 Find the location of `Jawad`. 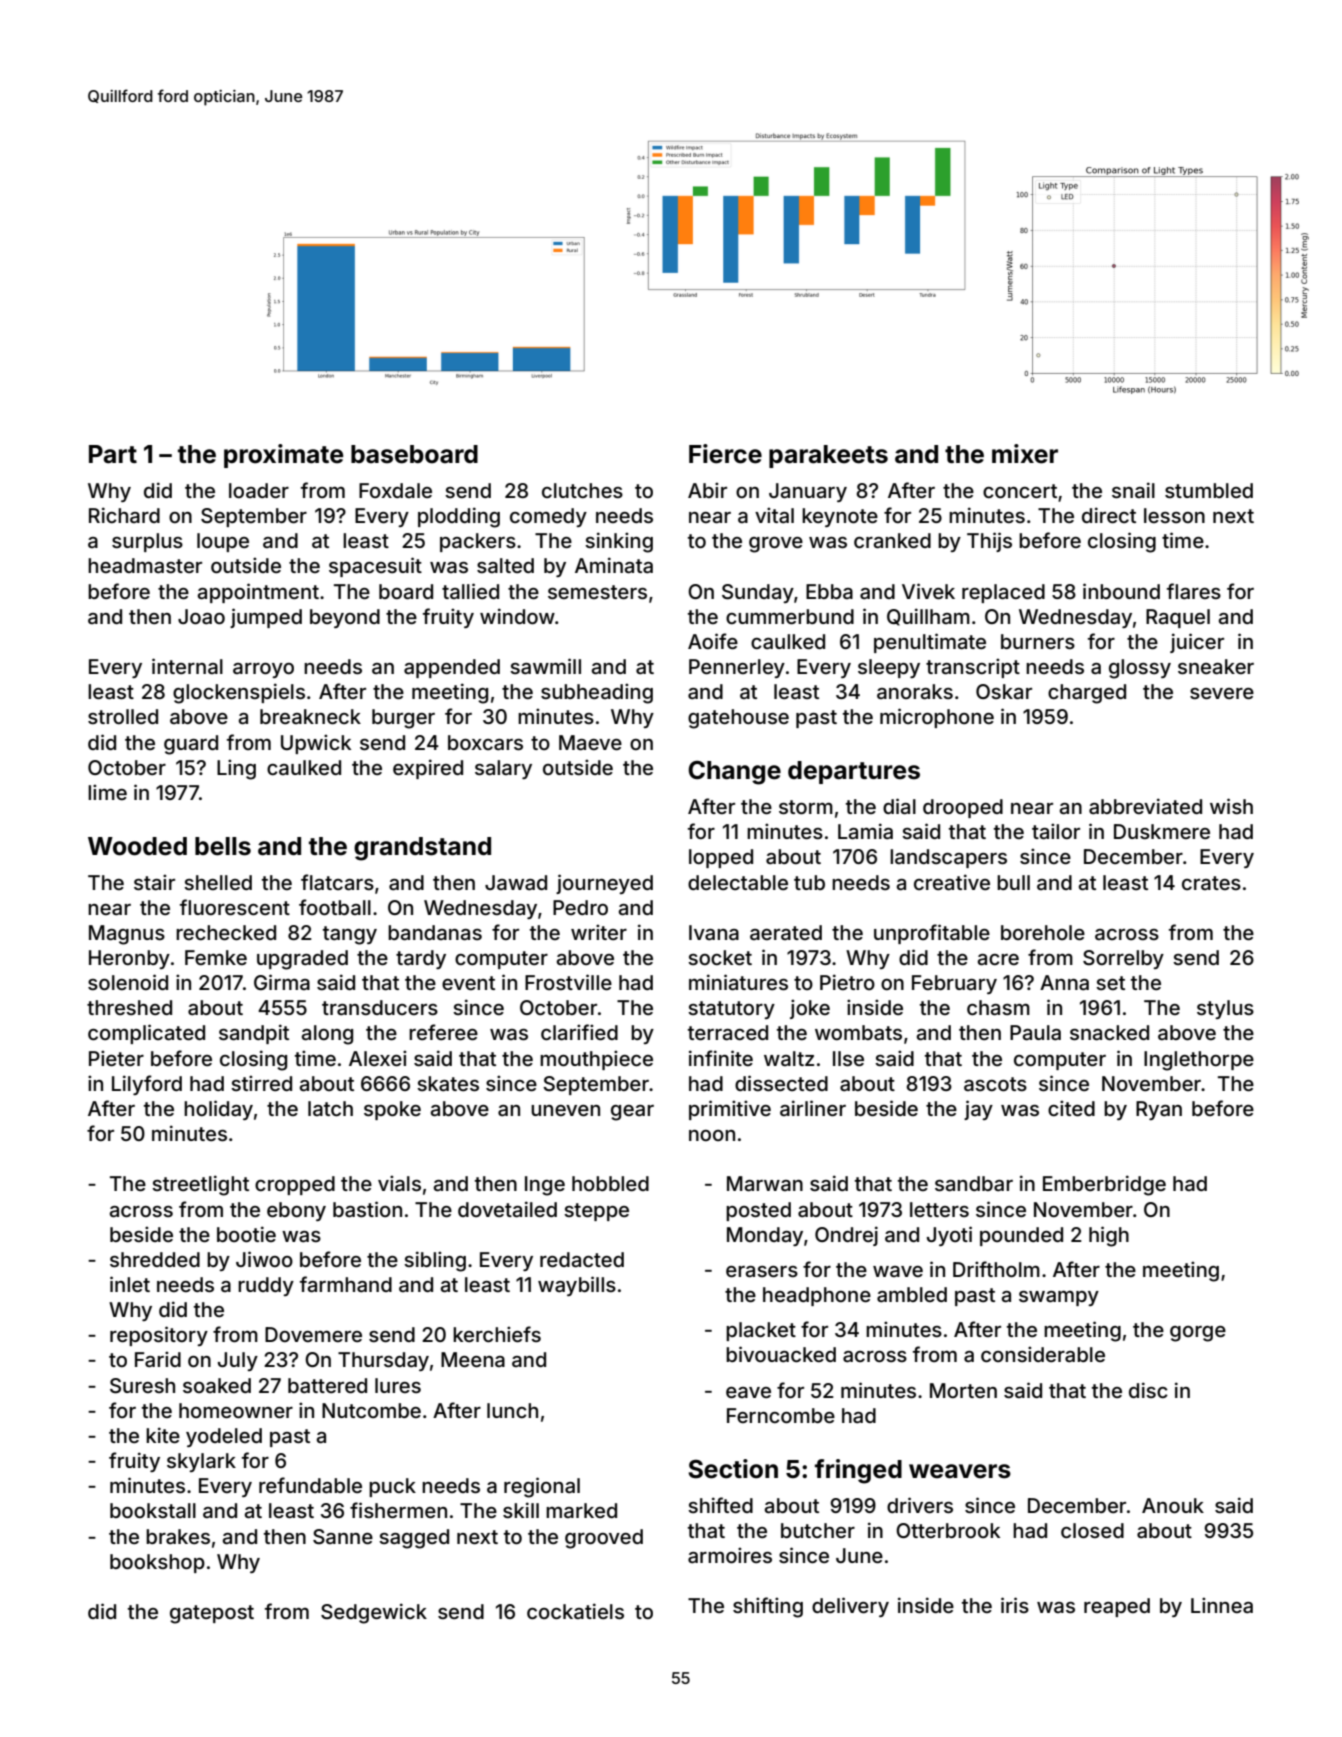

Jawad is located at coordinates (516, 882).
